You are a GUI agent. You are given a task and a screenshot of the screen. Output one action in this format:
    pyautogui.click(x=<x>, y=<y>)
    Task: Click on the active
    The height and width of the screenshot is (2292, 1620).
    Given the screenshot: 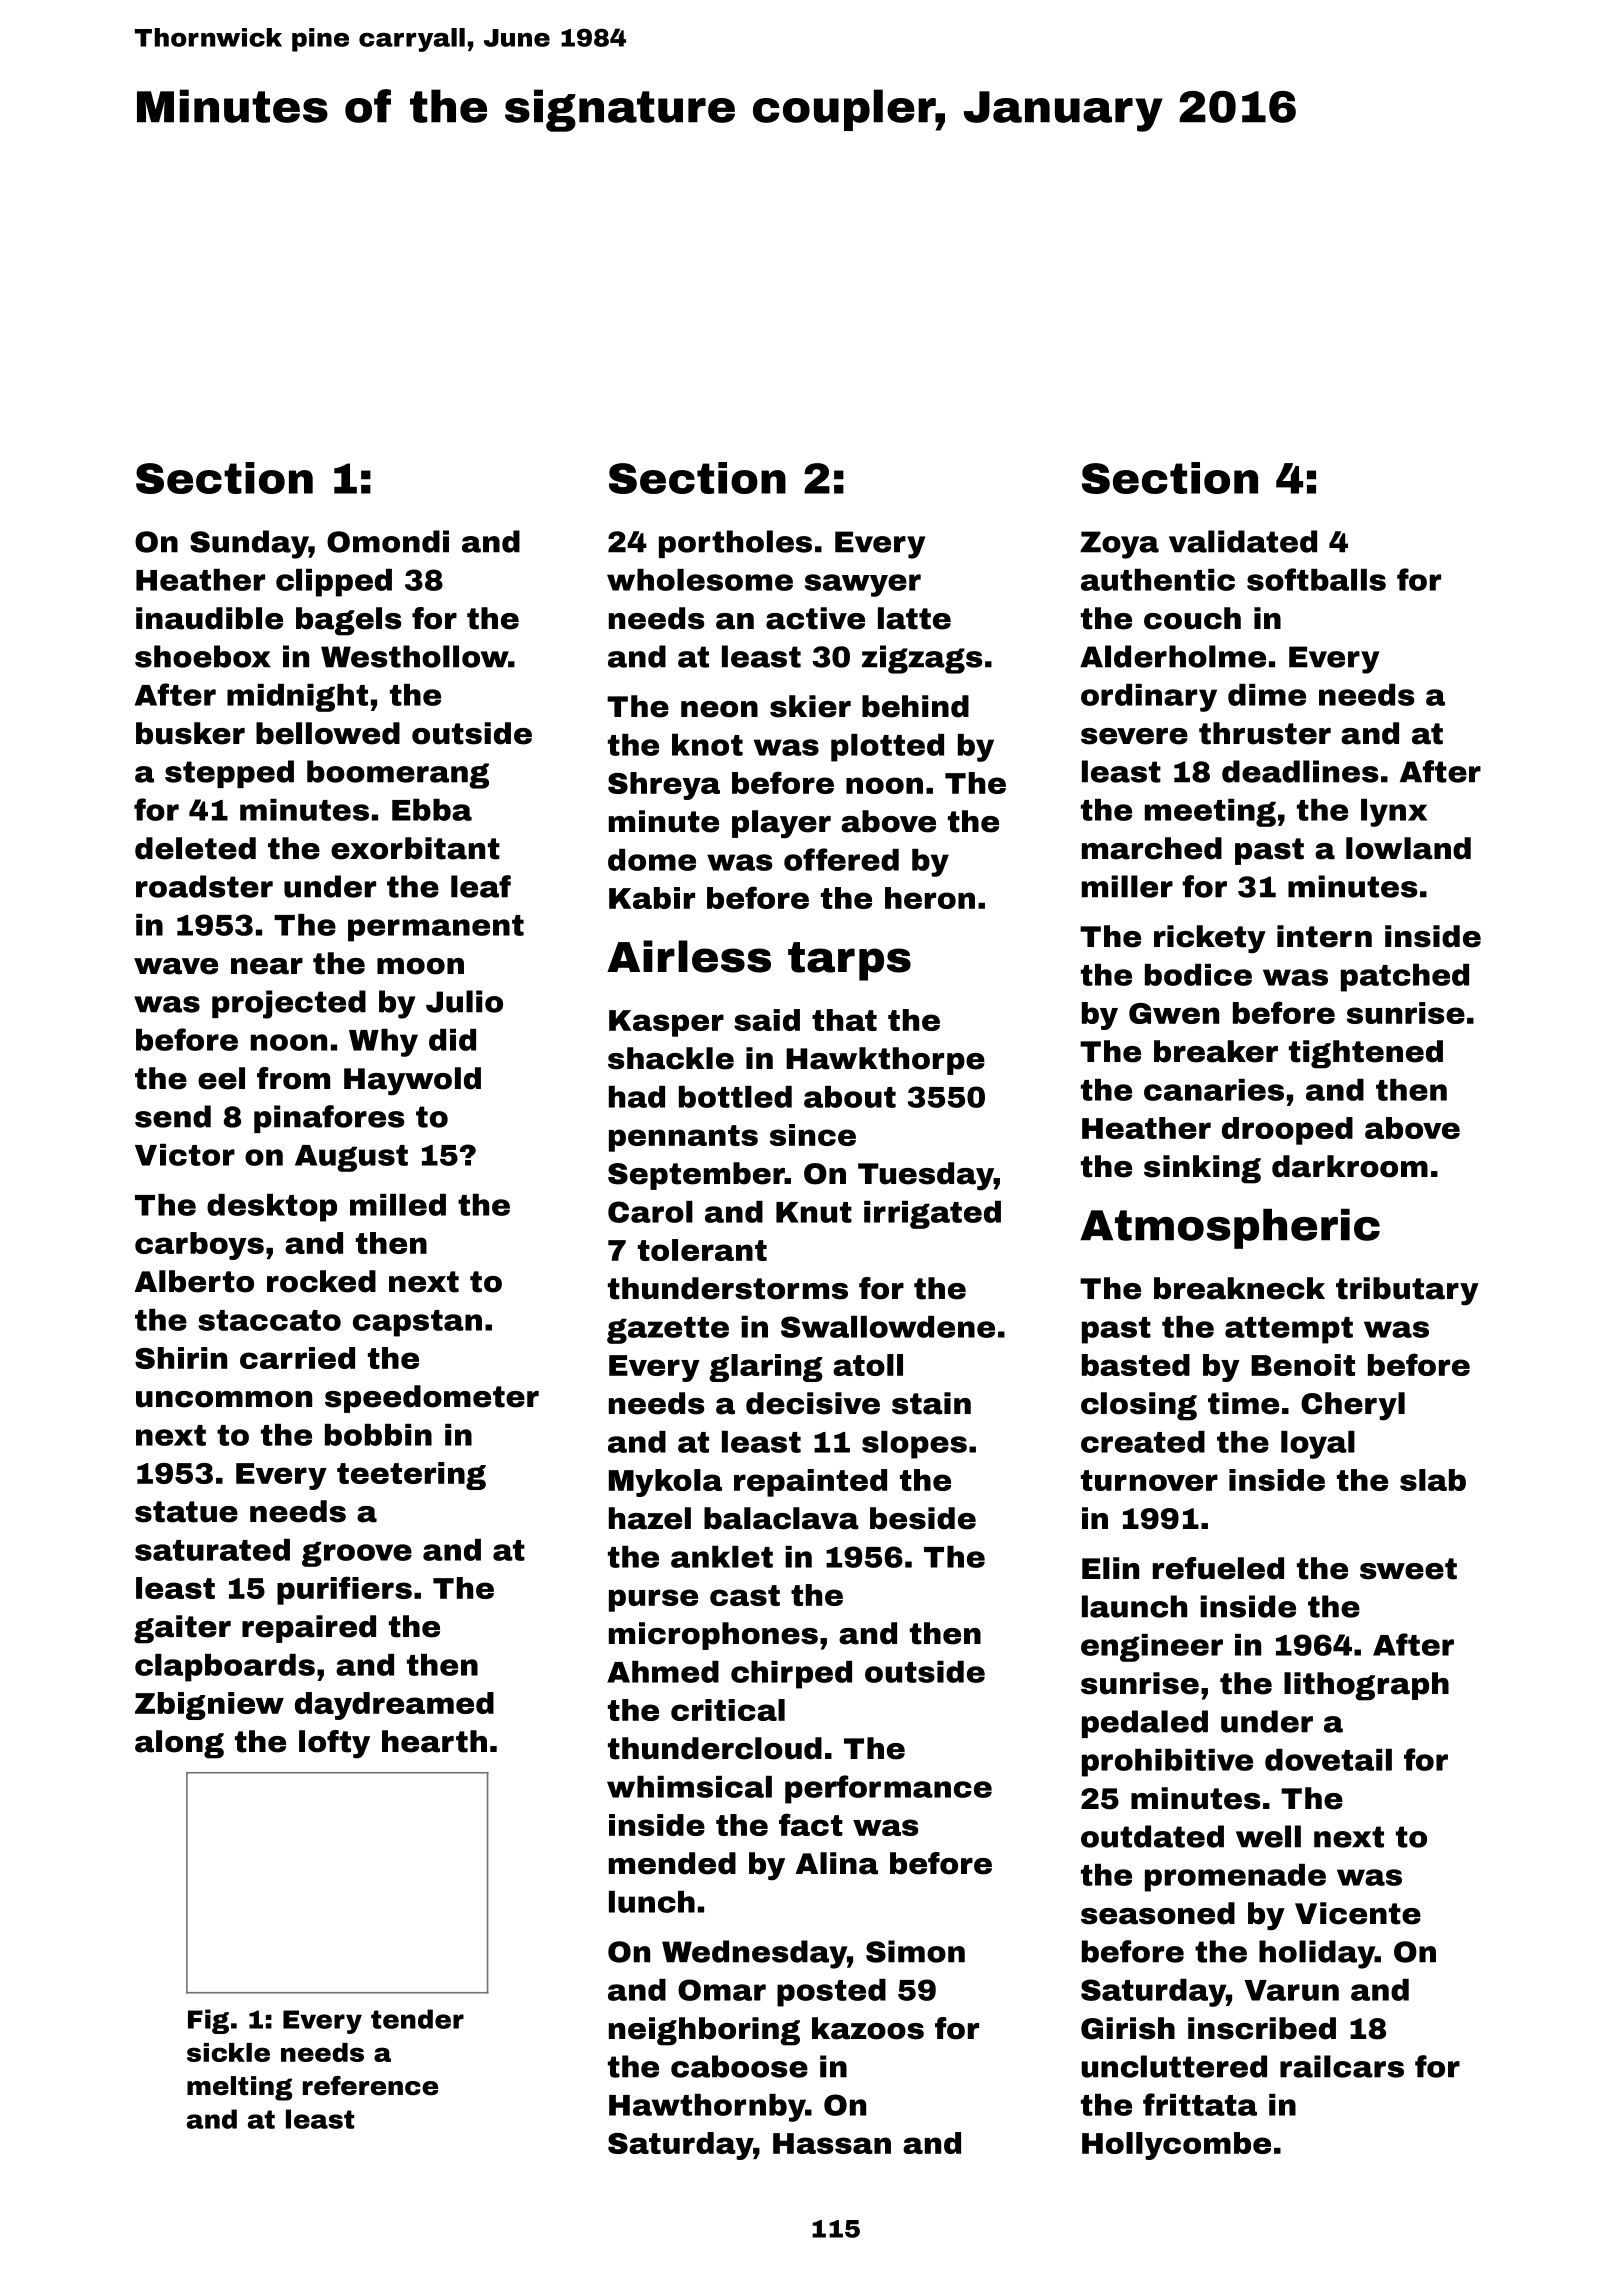 What is the action you would take?
    pyautogui.click(x=815, y=618)
